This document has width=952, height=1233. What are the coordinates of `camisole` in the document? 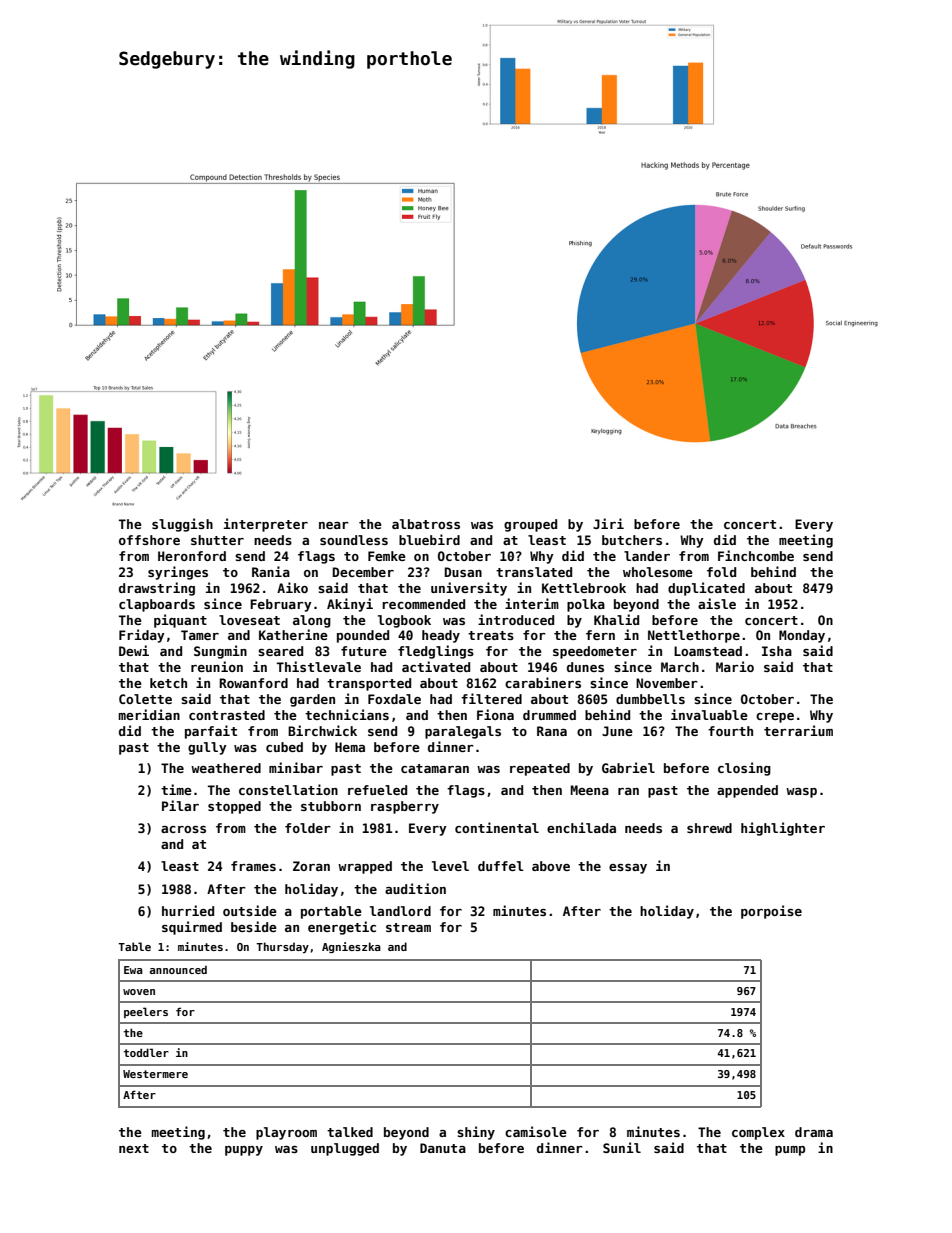 It's located at (536, 1131).
